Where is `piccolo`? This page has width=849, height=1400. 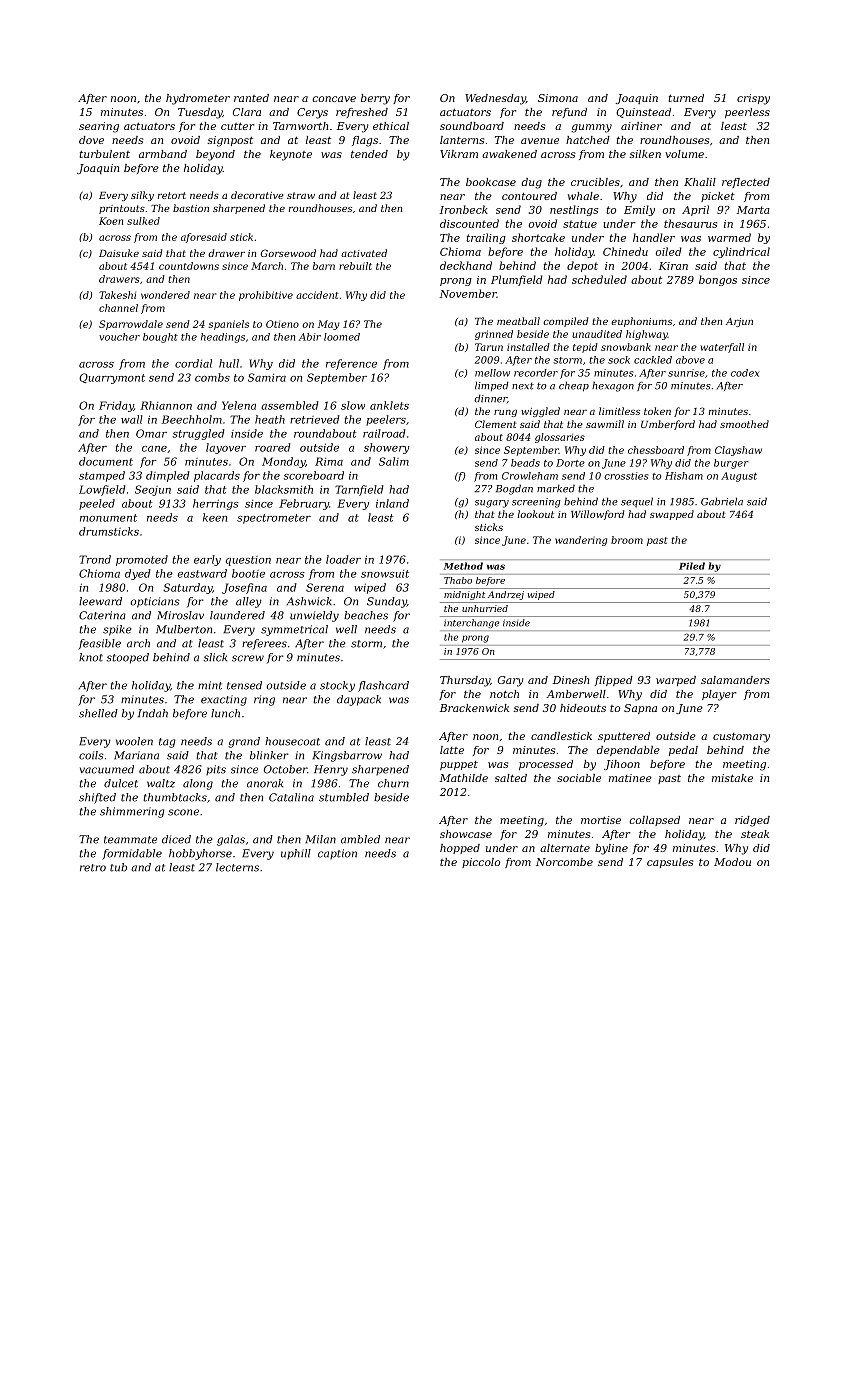 piccolo is located at coordinates (481, 863).
